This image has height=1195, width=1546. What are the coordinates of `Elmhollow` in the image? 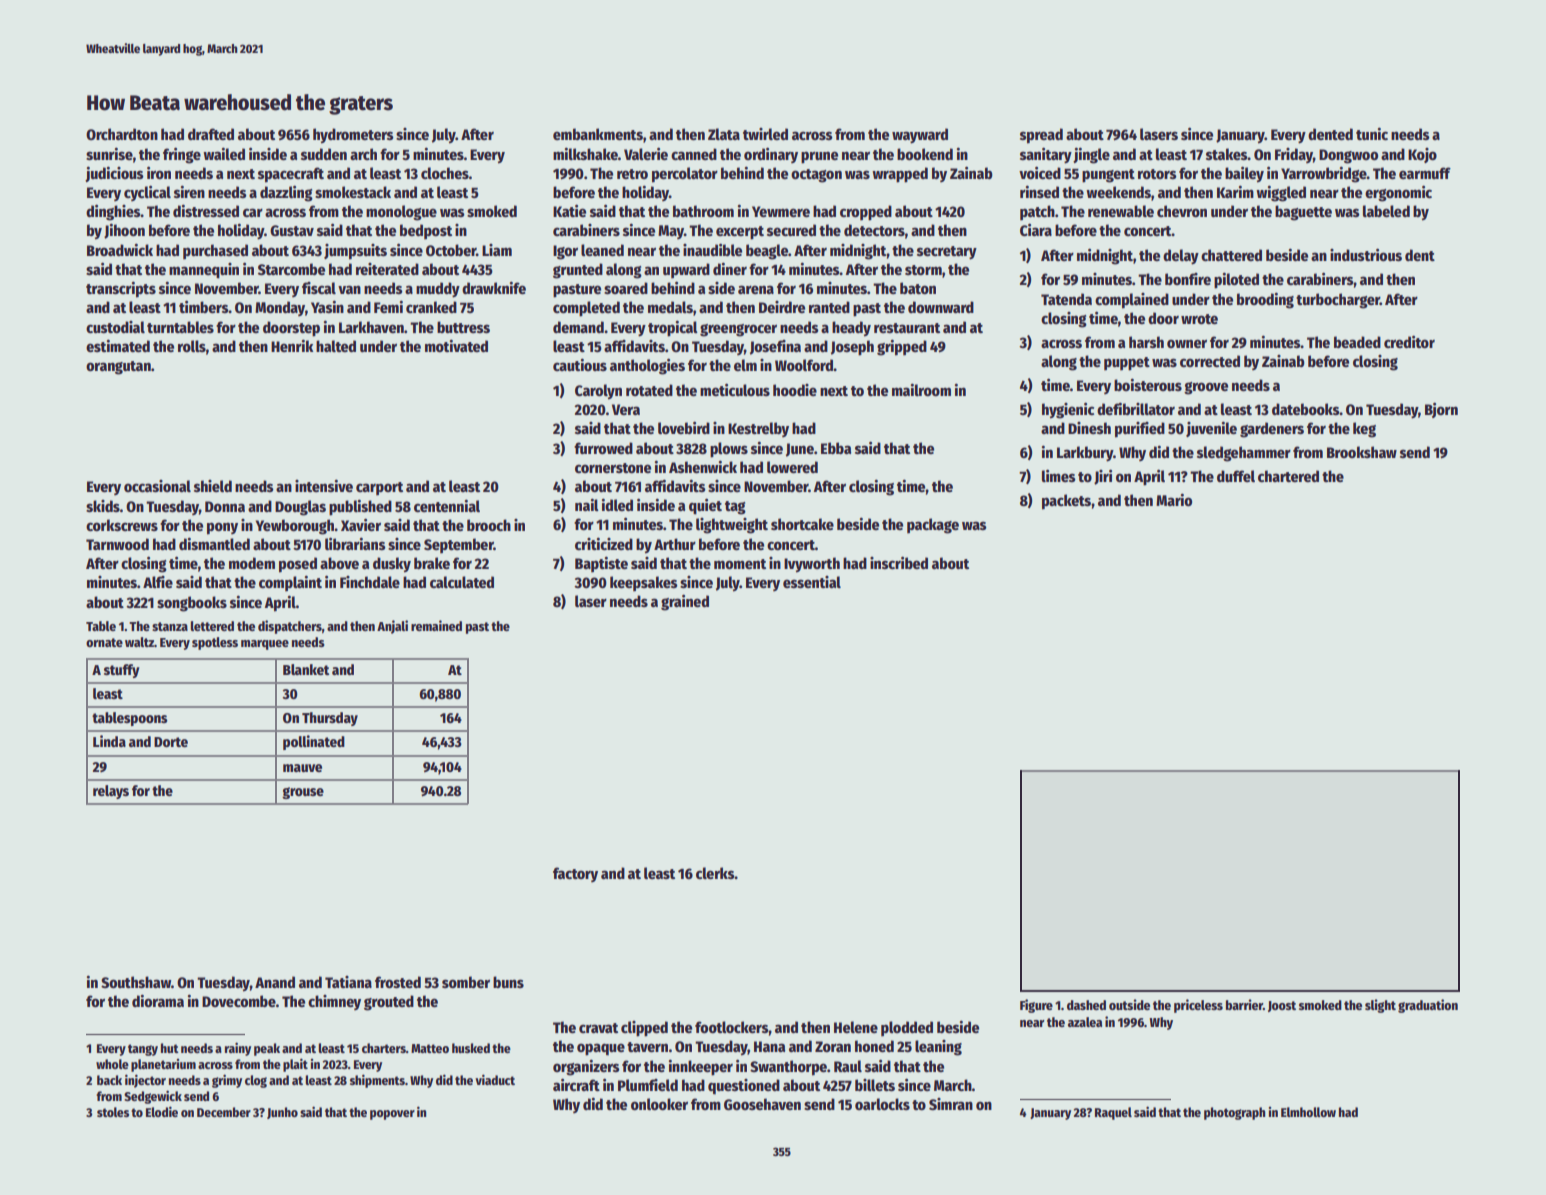 It's located at (1308, 1112).
